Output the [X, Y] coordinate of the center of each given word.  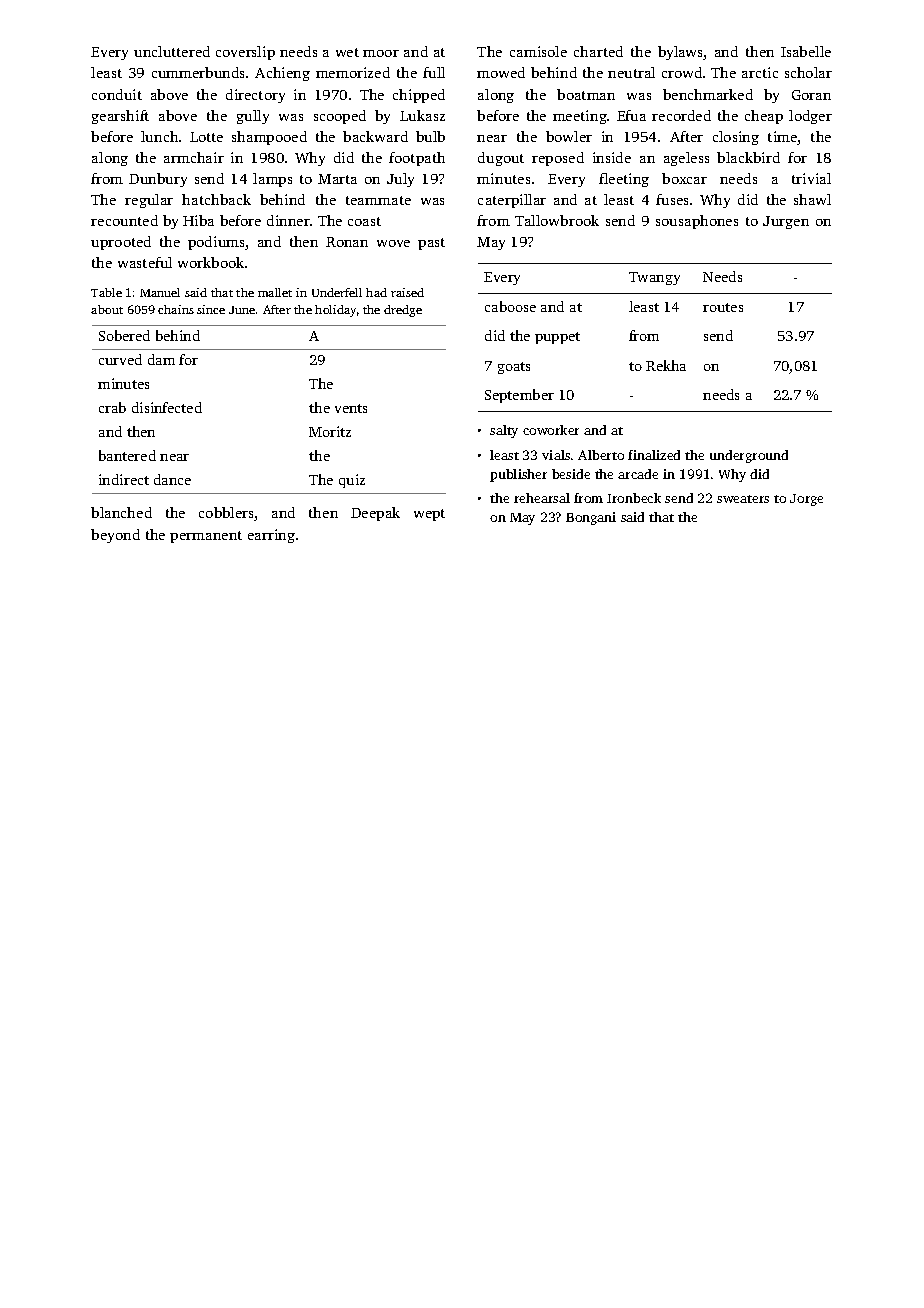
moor [381, 53]
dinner [288, 220]
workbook [211, 262]
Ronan [347, 242]
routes [723, 307]
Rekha [666, 365]
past [431, 244]
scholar [808, 72]
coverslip [245, 53]
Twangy [654, 278]
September [519, 396]
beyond [115, 536]
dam [161, 359]
